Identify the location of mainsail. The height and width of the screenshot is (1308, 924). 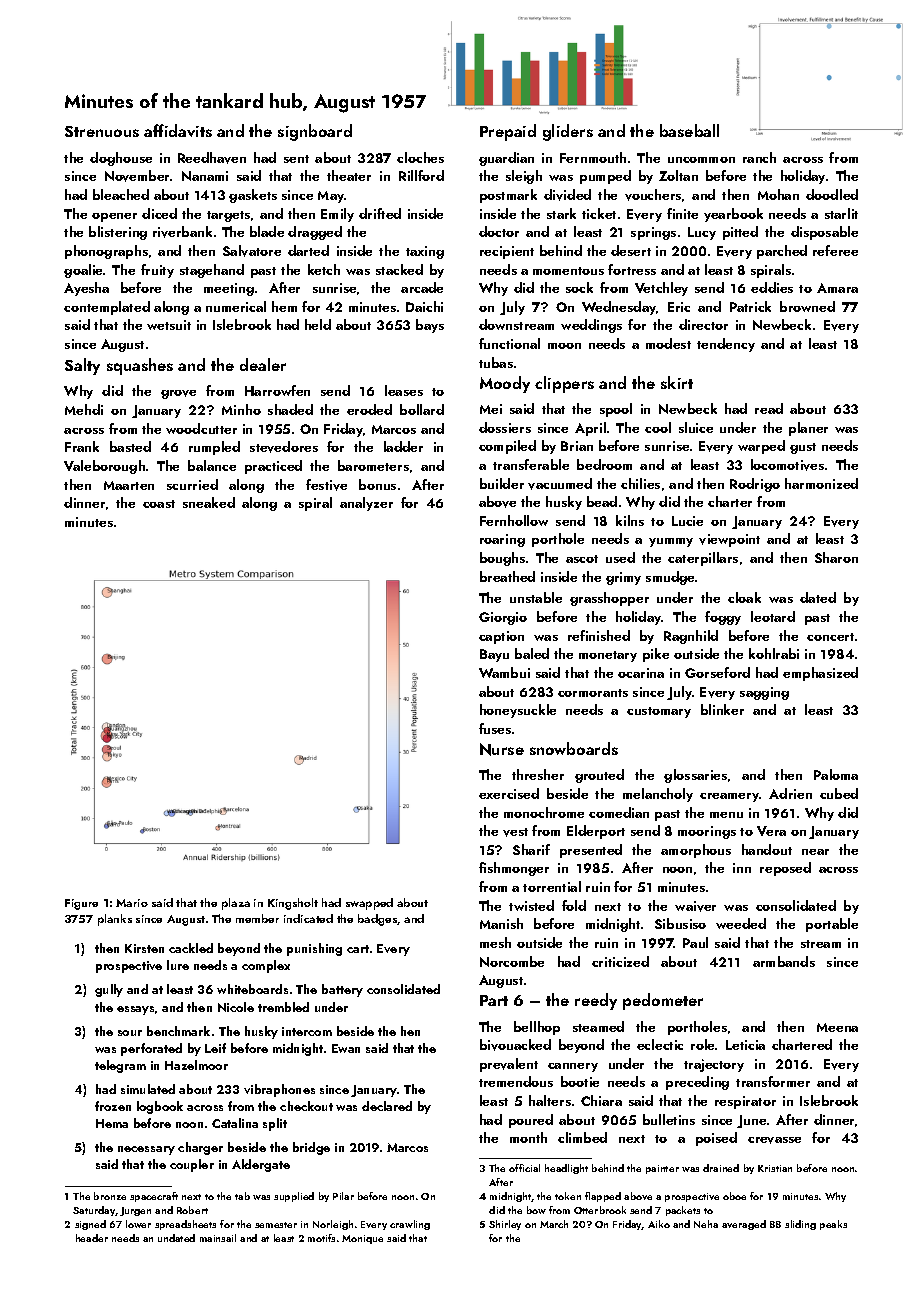
(218, 1238).
